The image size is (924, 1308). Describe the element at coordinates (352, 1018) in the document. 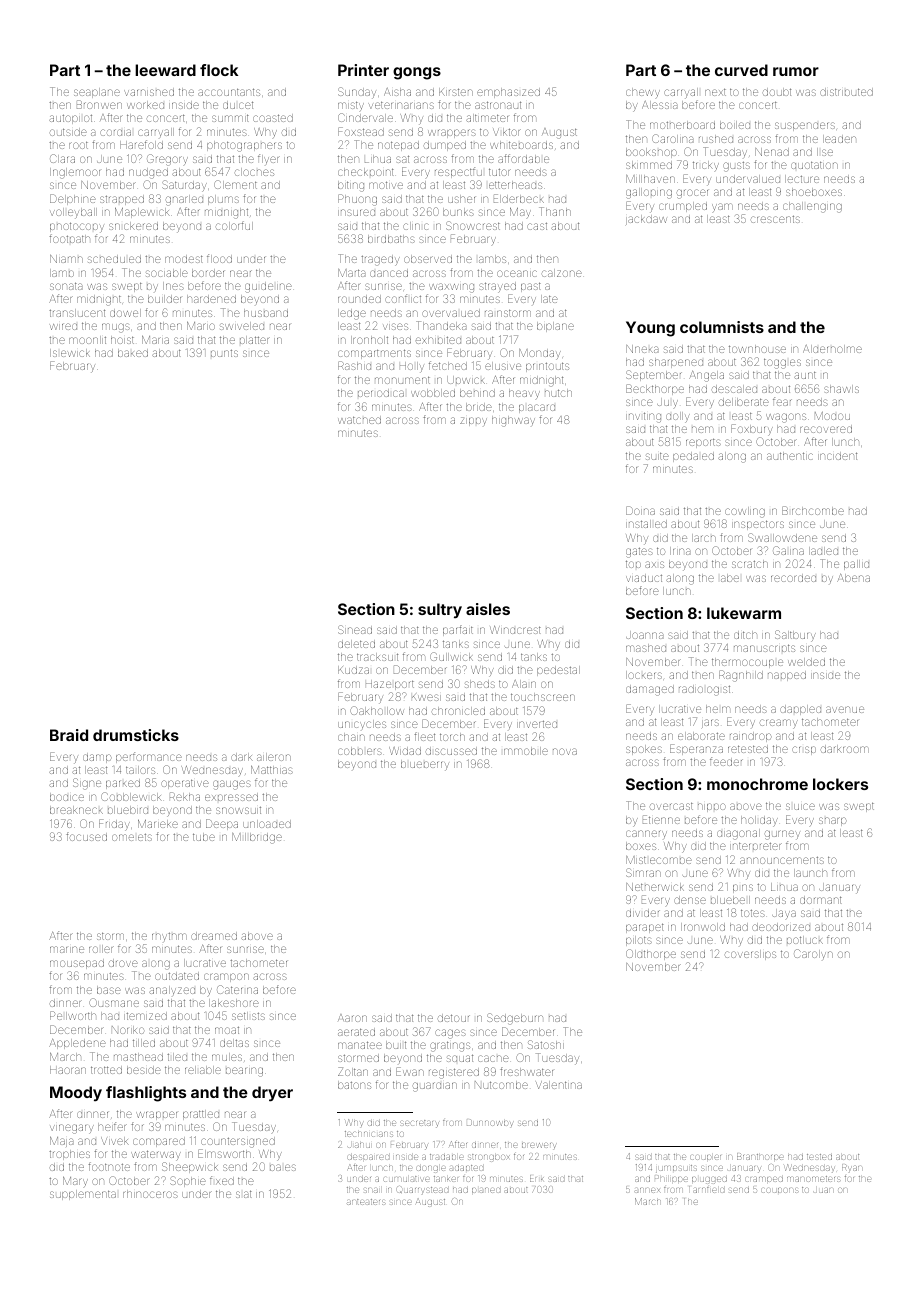

I see `Aaron` at that location.
